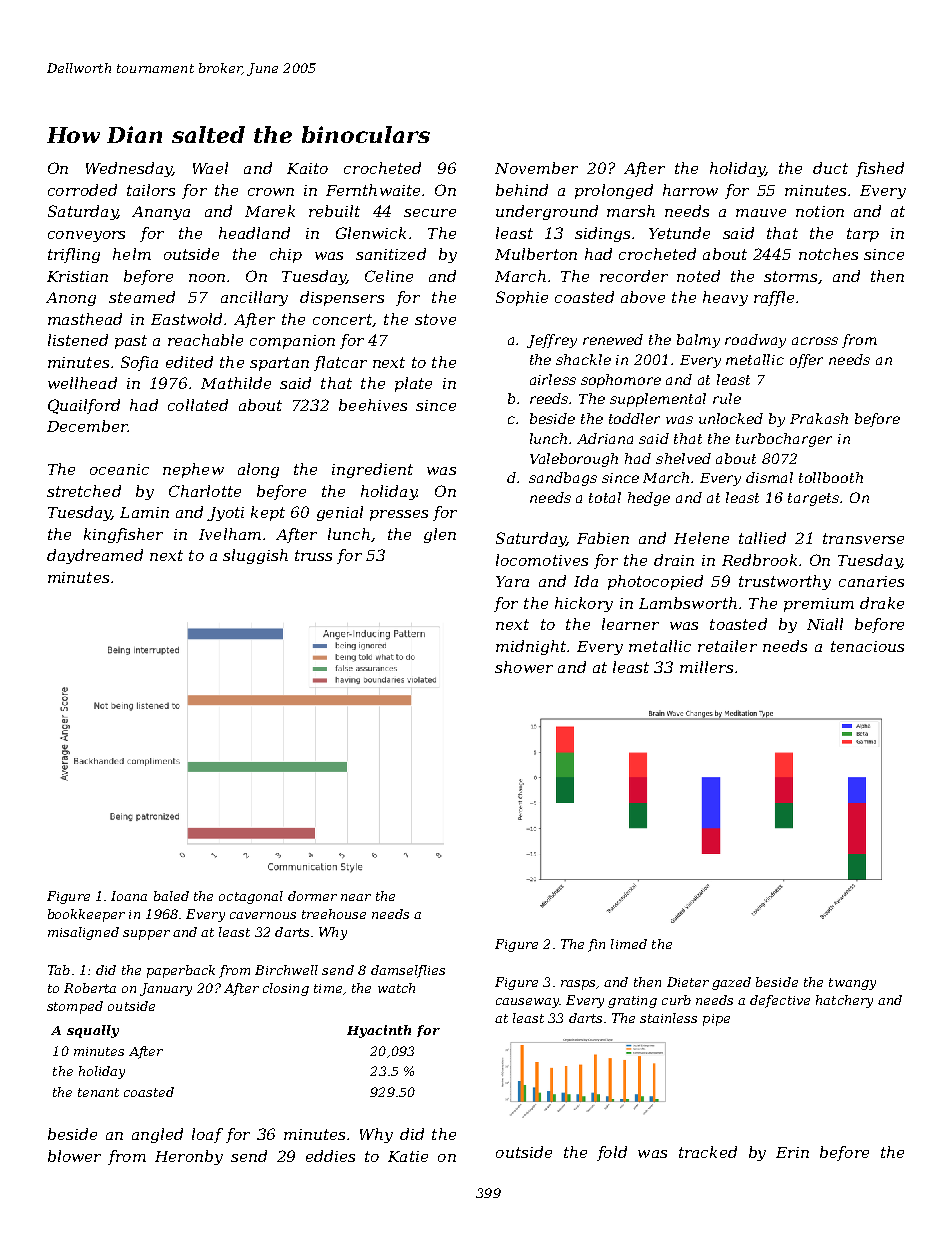 The height and width of the screenshot is (1233, 952). What do you see at coordinates (629, 944) in the screenshot?
I see `limed` at bounding box center [629, 944].
